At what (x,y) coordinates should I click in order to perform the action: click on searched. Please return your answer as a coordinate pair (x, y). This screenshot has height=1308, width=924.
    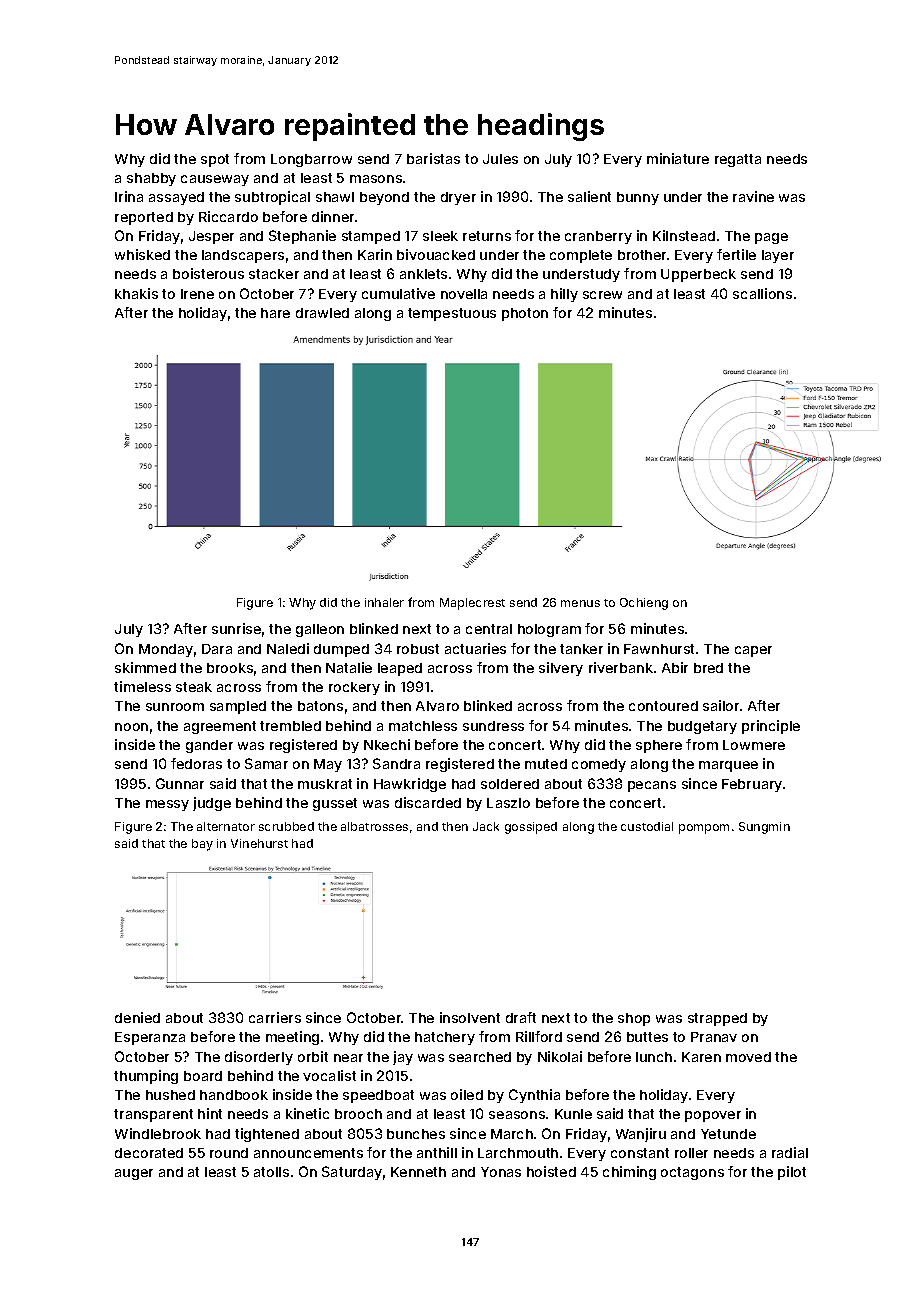
    Looking at the image, I should click on (480, 1057).
